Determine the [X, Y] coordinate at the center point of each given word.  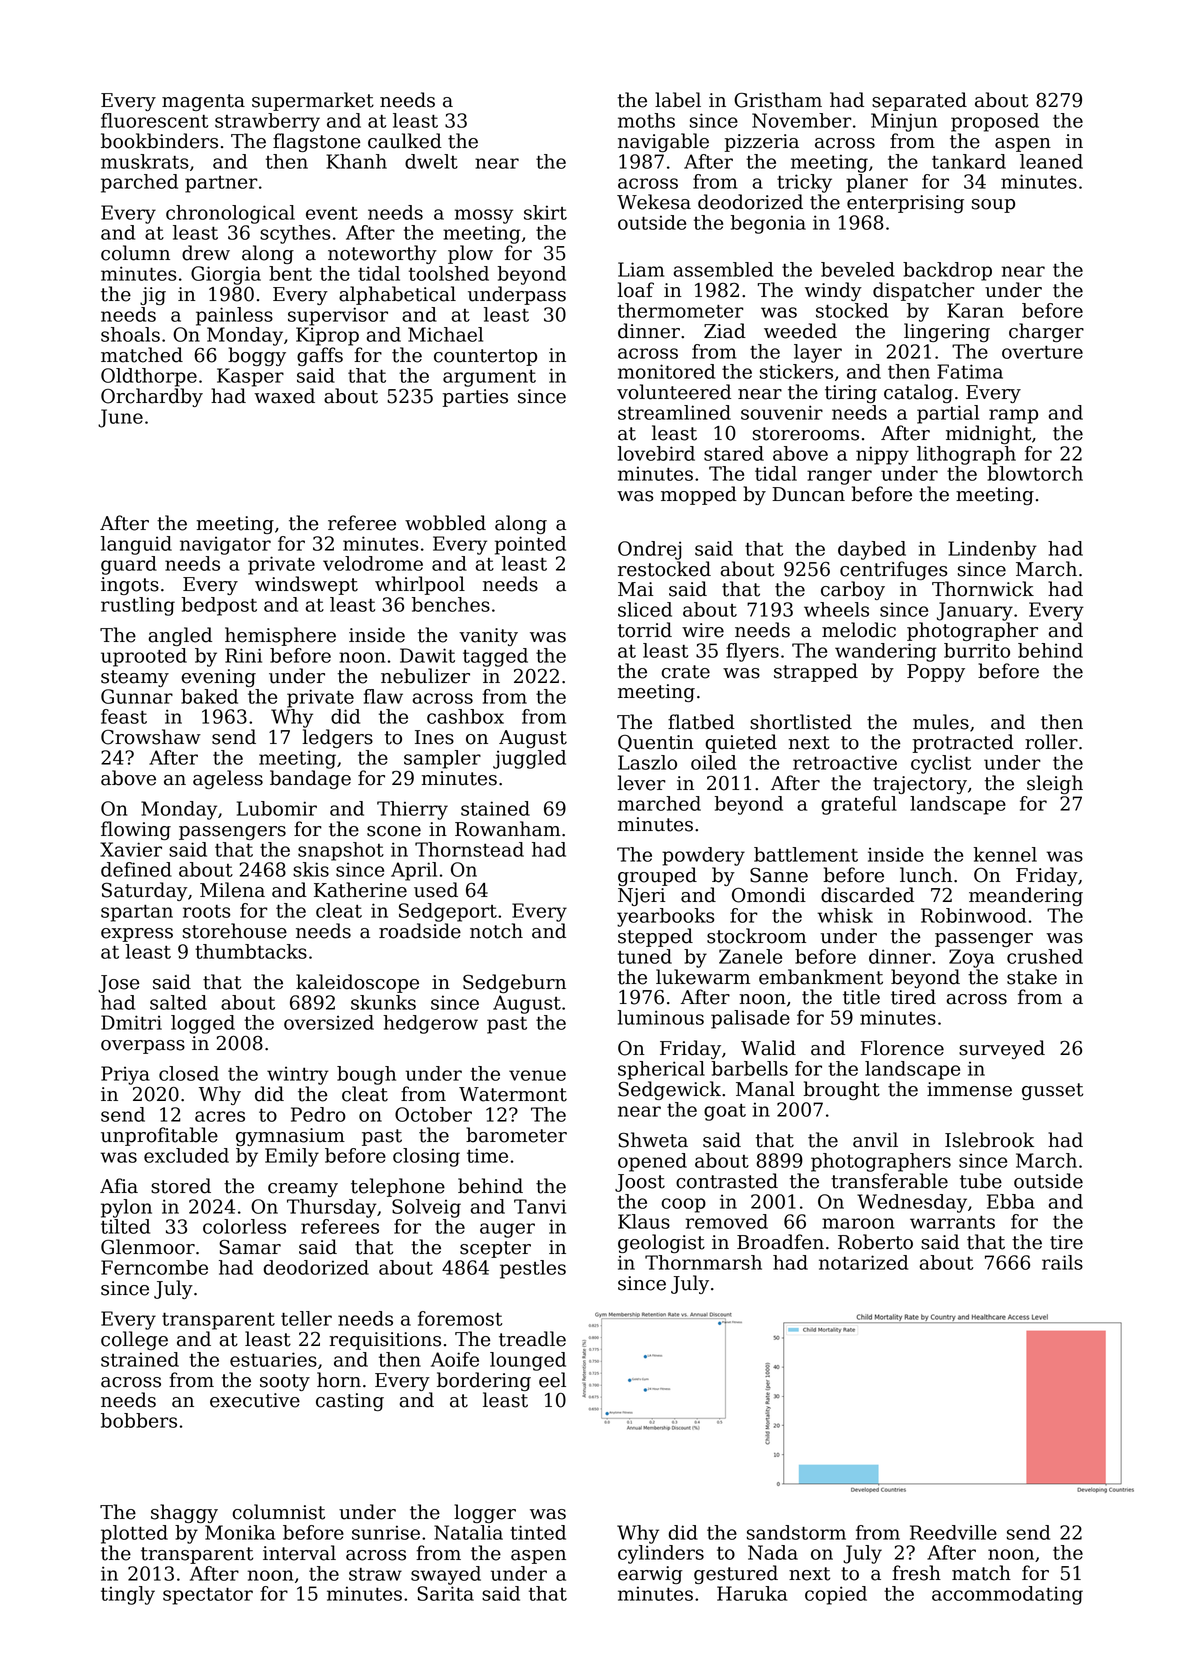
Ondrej [649, 550]
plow [470, 254]
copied [836, 1595]
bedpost [219, 606]
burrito [977, 650]
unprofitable [159, 1136]
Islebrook [989, 1140]
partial [948, 414]
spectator [208, 1596]
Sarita [445, 1593]
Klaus [644, 1221]
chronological [230, 214]
